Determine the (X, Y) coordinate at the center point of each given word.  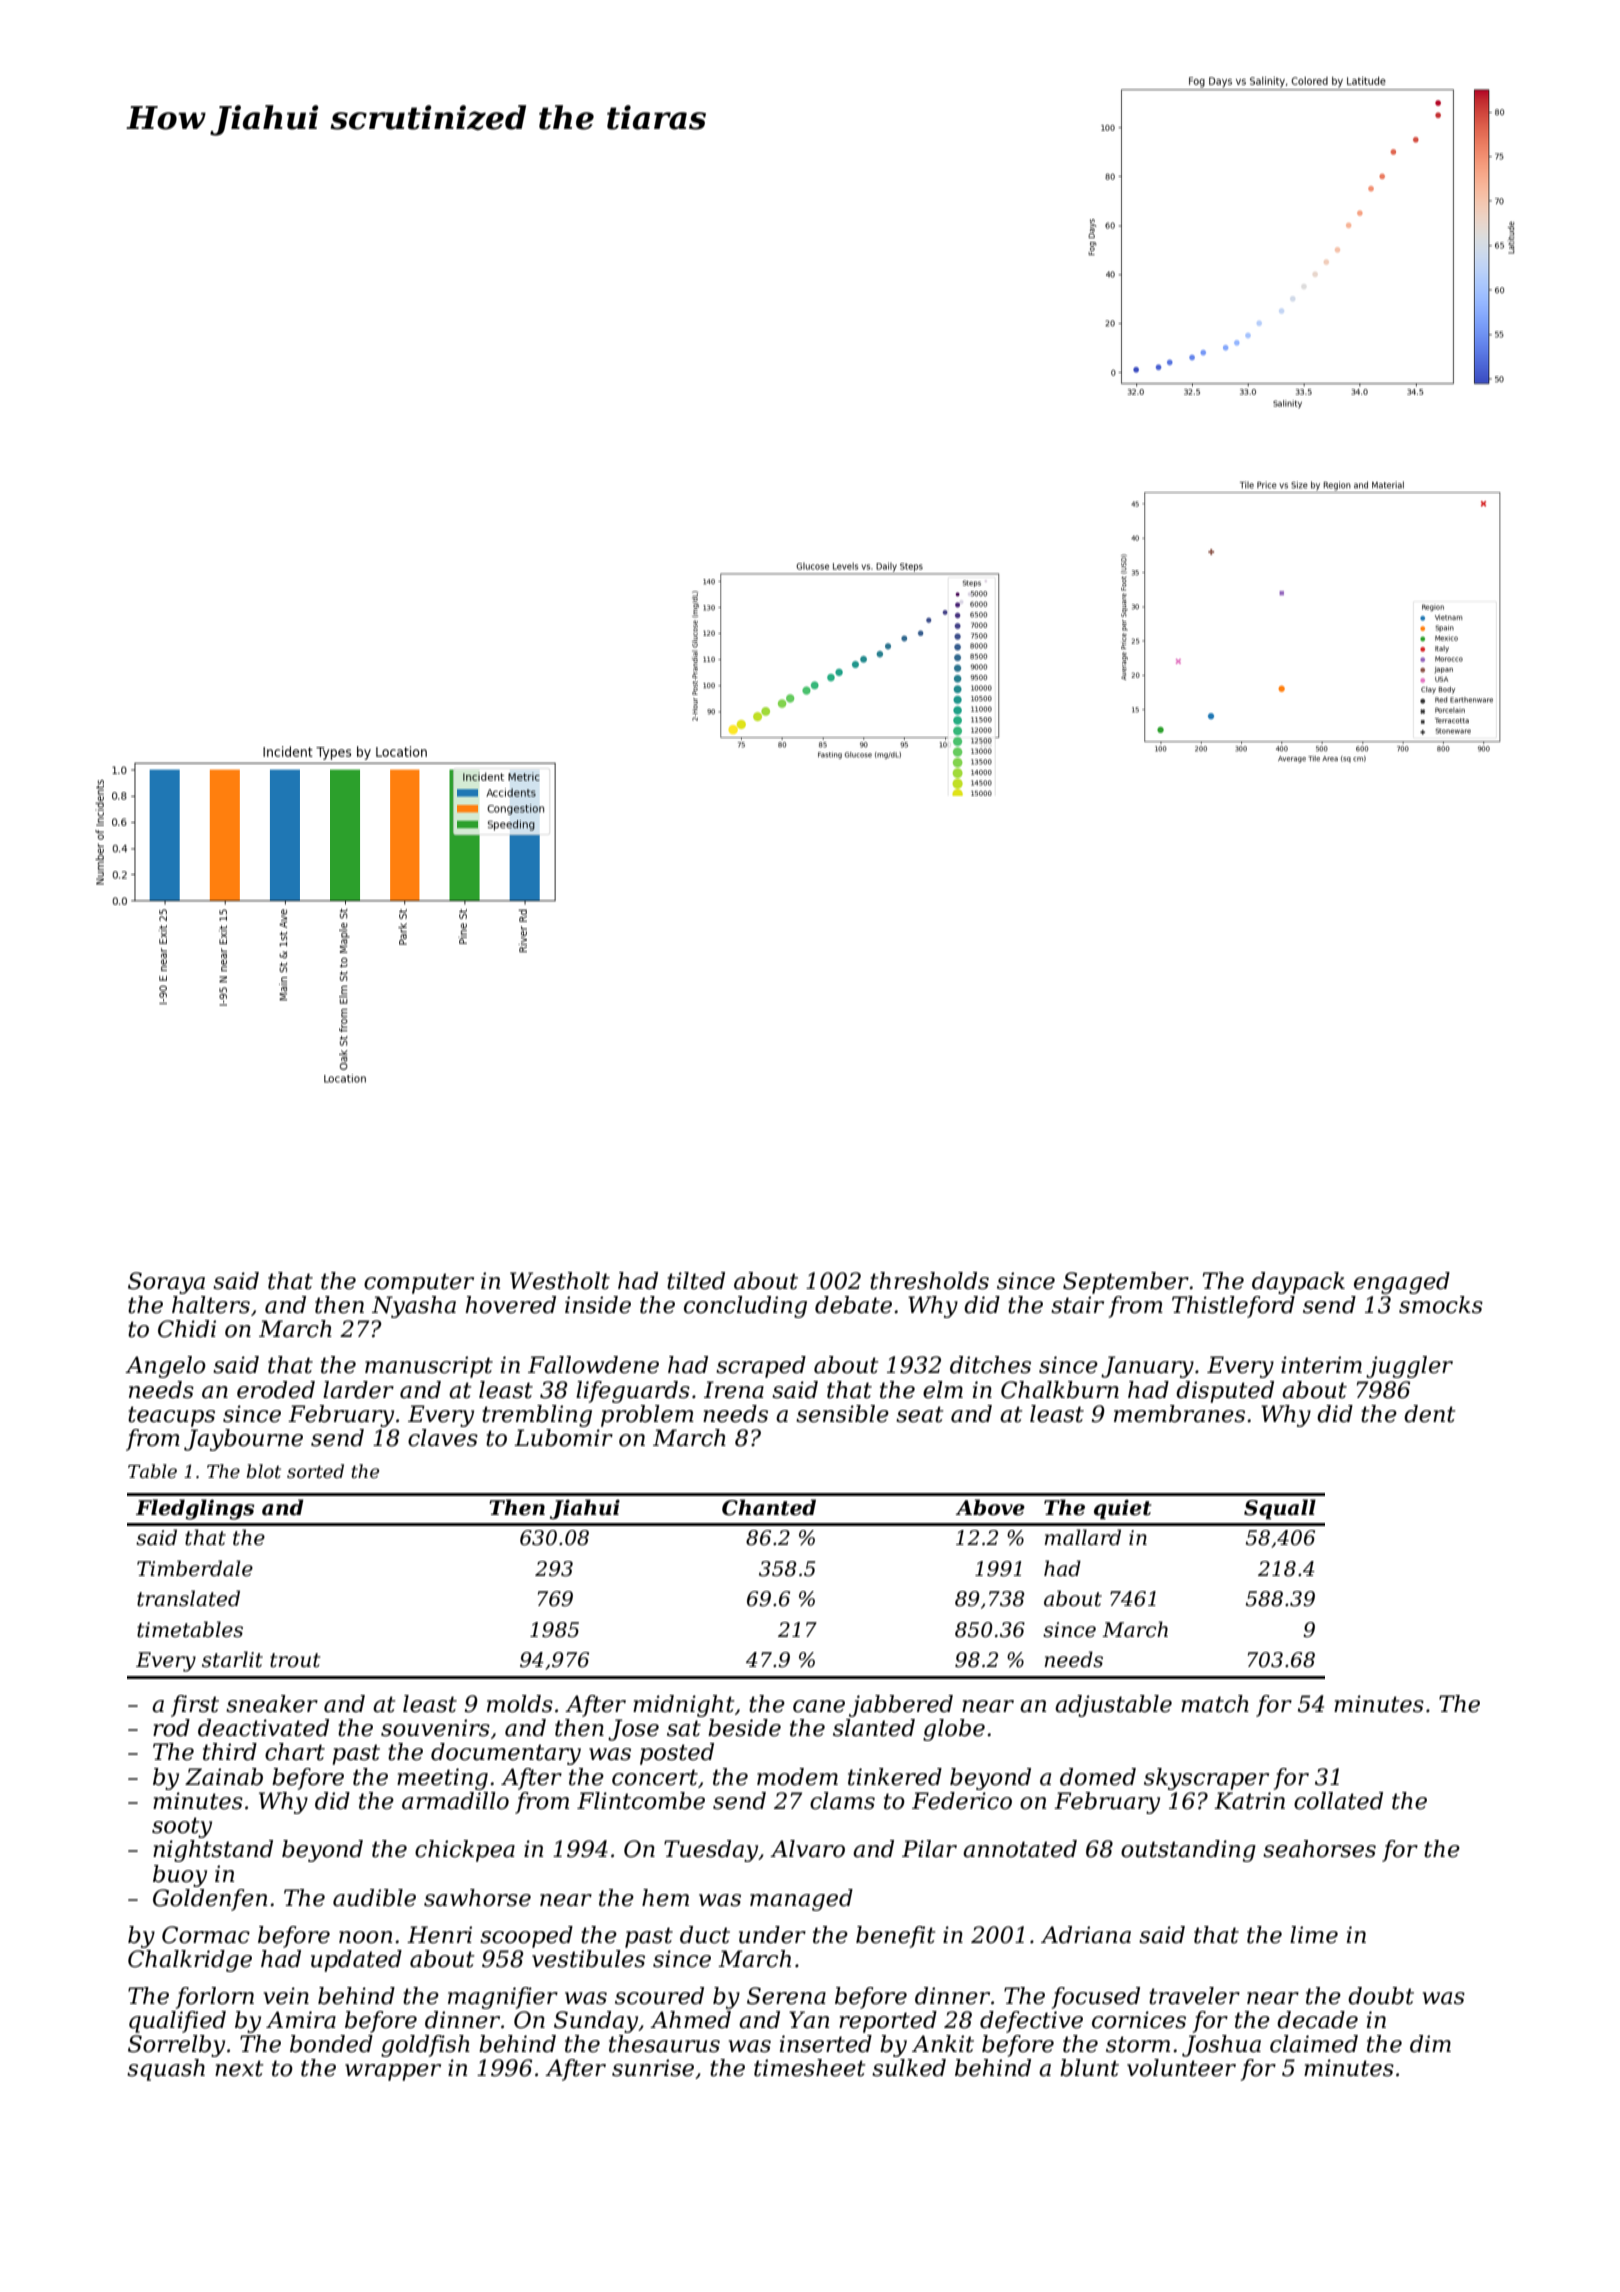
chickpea (465, 1851)
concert (655, 1777)
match (1215, 1704)
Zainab (224, 1777)
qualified (177, 2022)
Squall (1280, 1509)
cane (819, 1706)
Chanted (769, 1507)
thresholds (929, 1281)
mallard (1083, 1537)
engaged (1402, 1283)
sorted (315, 1471)
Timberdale (195, 1568)
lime (1314, 1935)
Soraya (166, 1283)
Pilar (929, 1849)
